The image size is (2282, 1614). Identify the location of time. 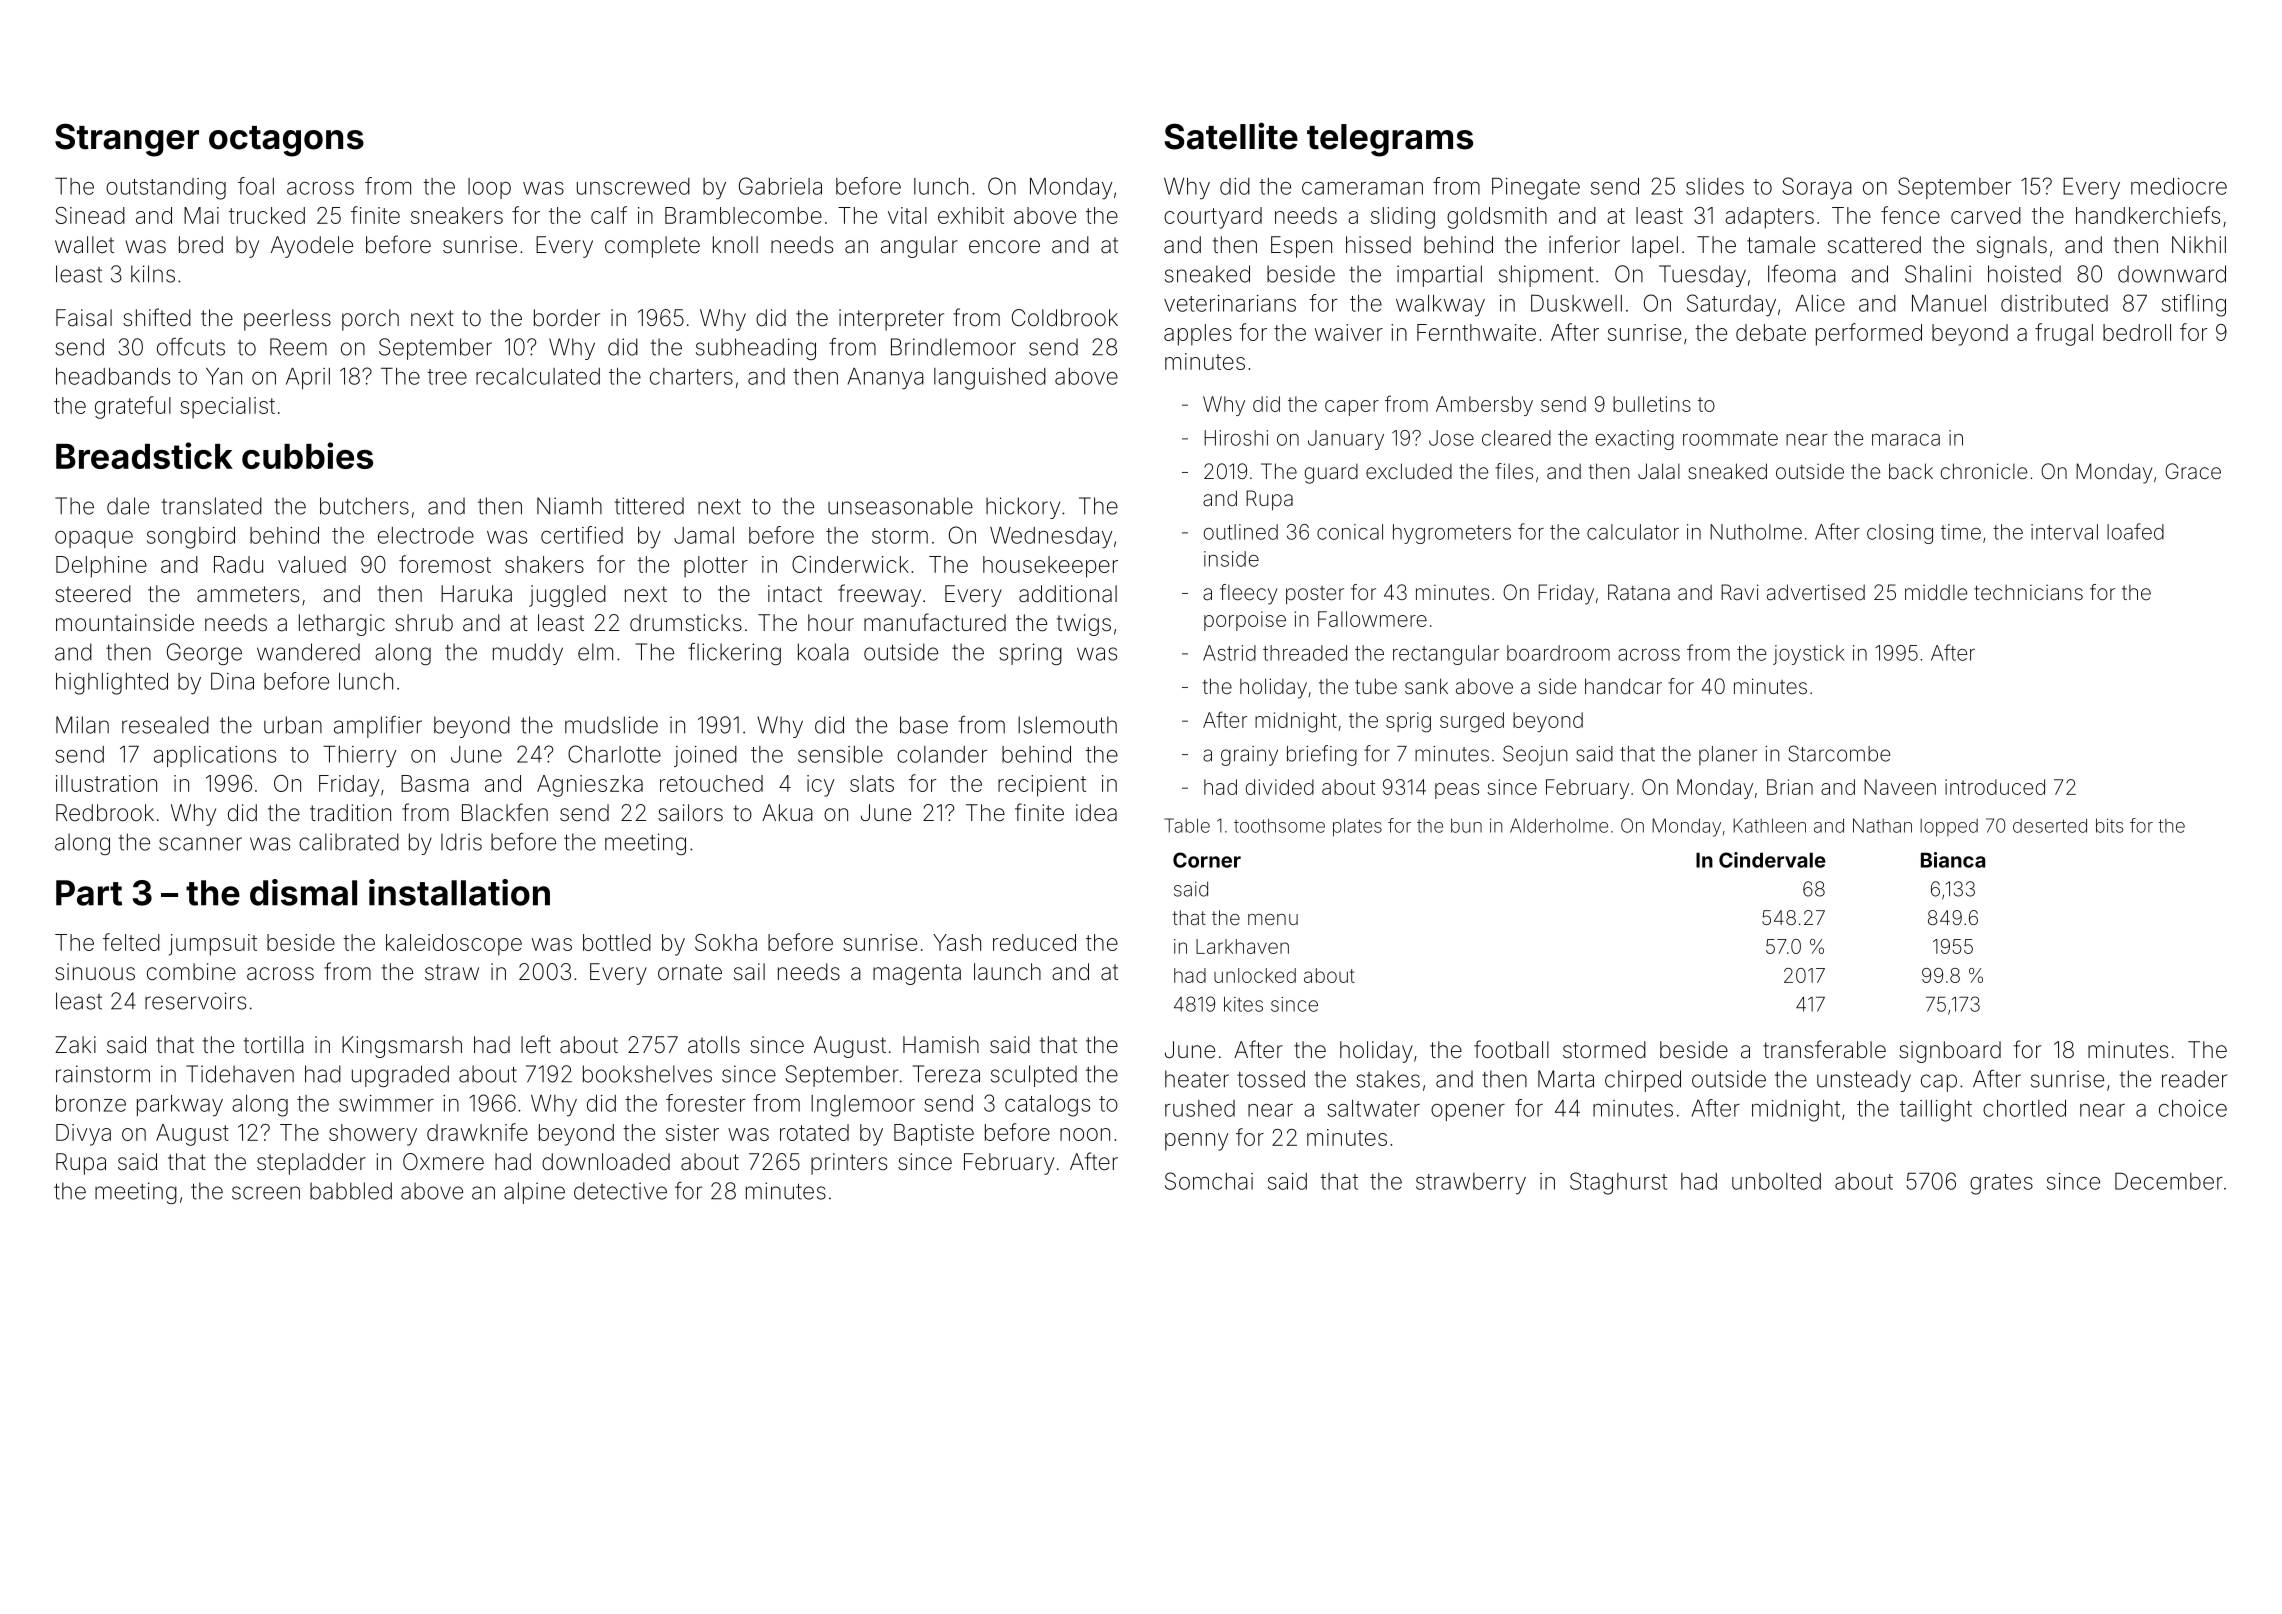
(1961, 532).
